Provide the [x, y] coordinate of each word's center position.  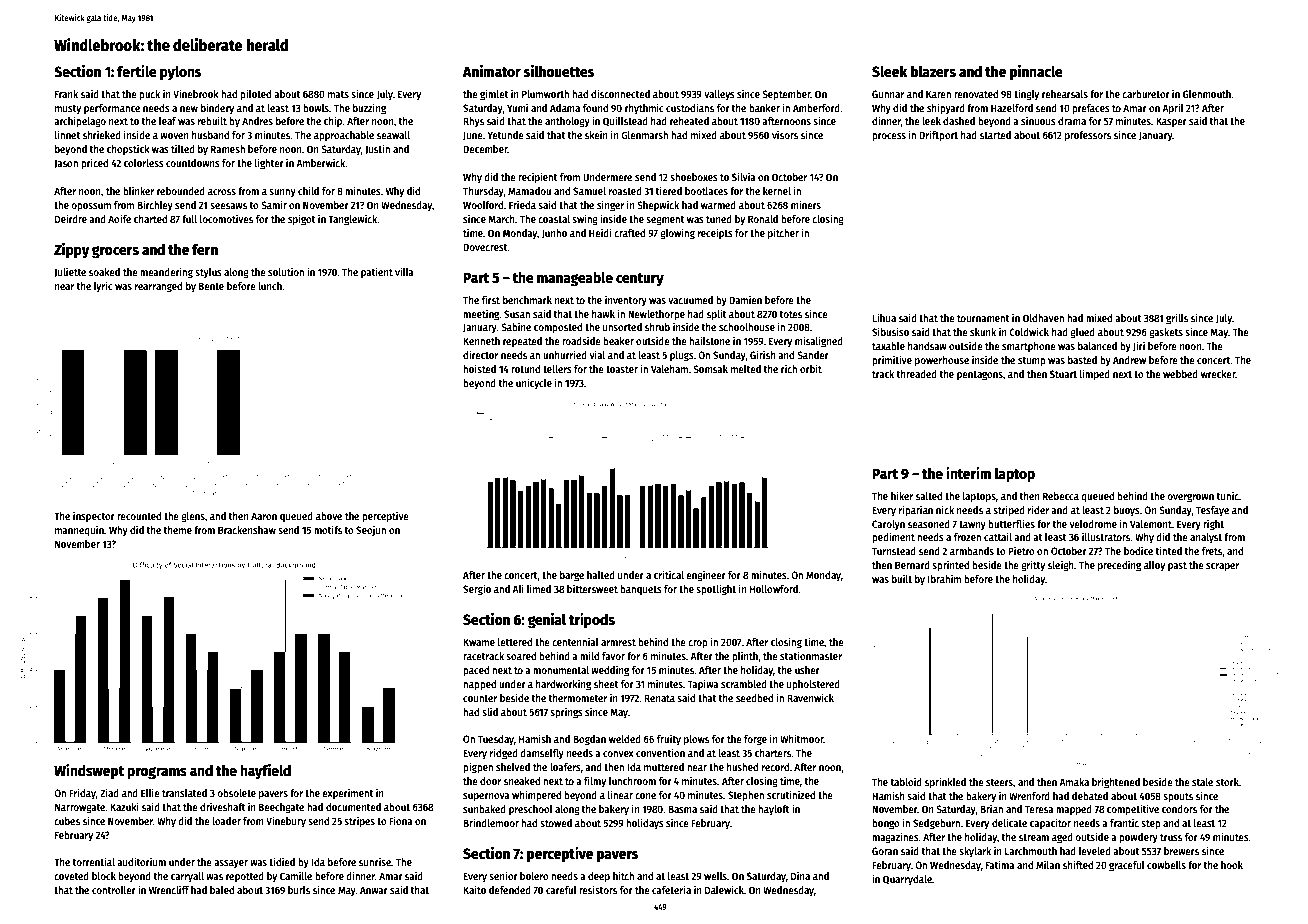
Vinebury [286, 821]
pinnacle [1036, 72]
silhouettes [559, 71]
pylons [180, 72]
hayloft [774, 810]
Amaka [1074, 782]
